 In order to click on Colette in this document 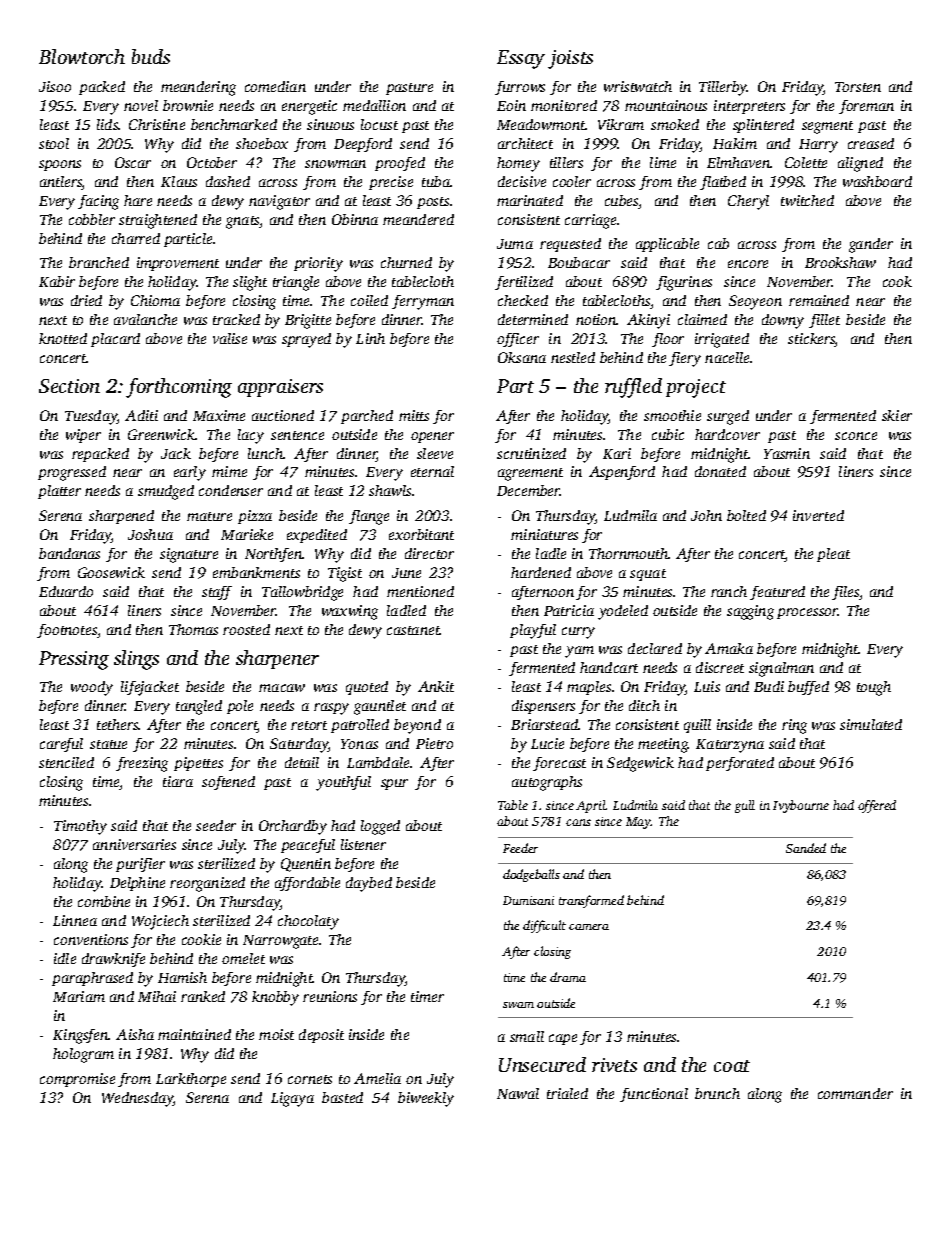, I will do `click(806, 162)`.
